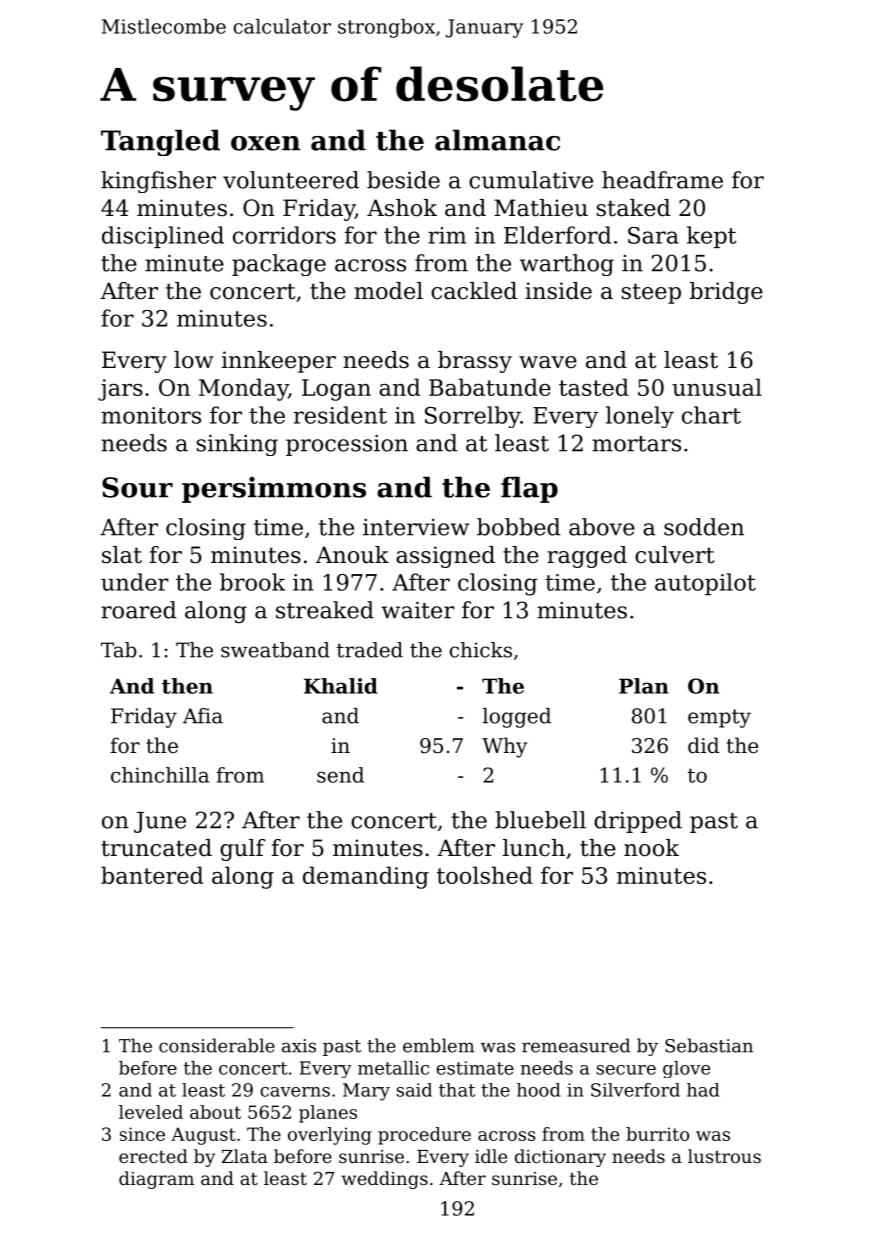  Describe the element at coordinates (638, 822) in the image. I see `dripped` at that location.
